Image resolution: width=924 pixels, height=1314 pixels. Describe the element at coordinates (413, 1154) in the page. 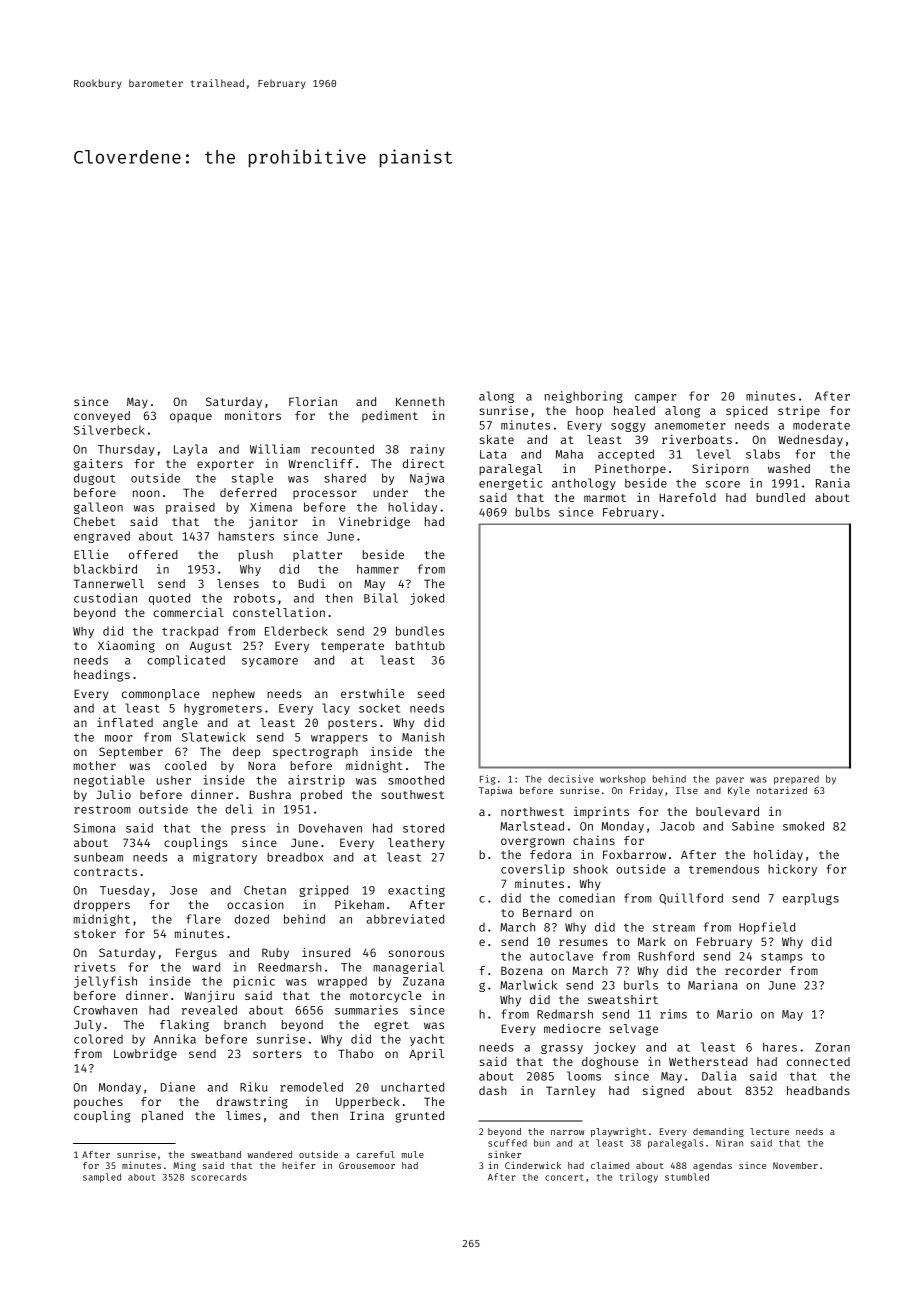

I see `mule` at that location.
